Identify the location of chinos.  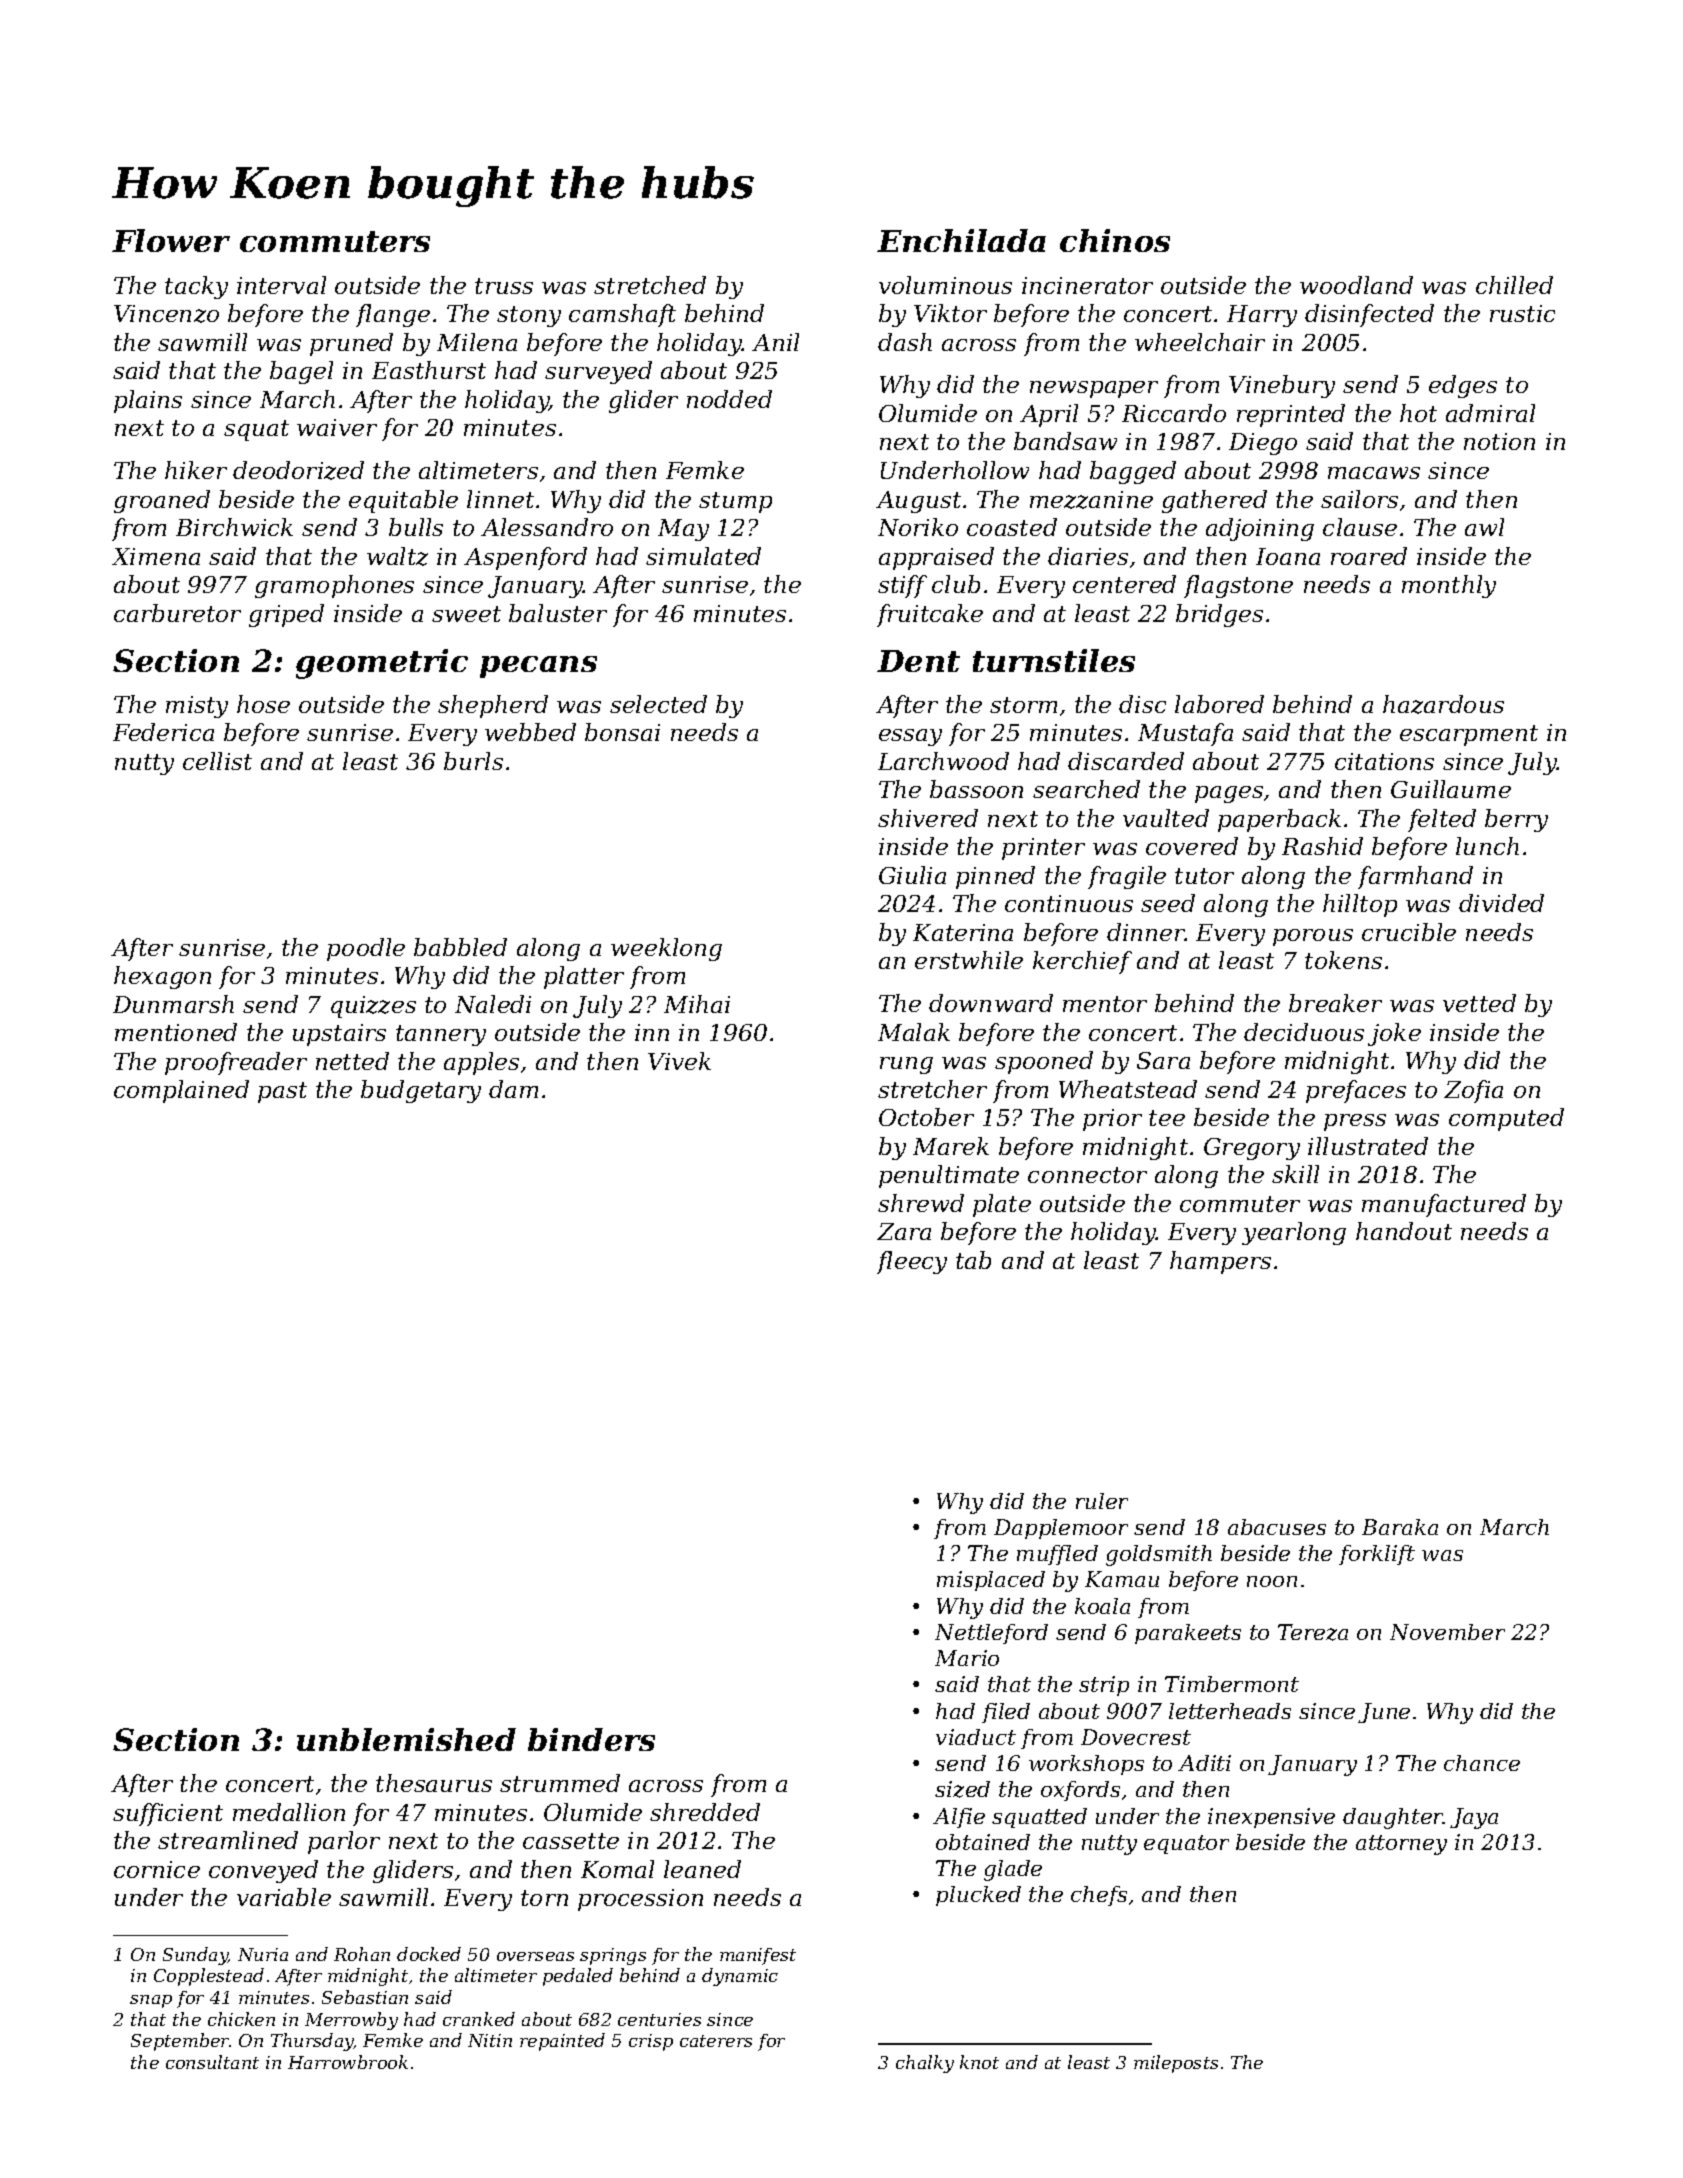
(1115, 240).
